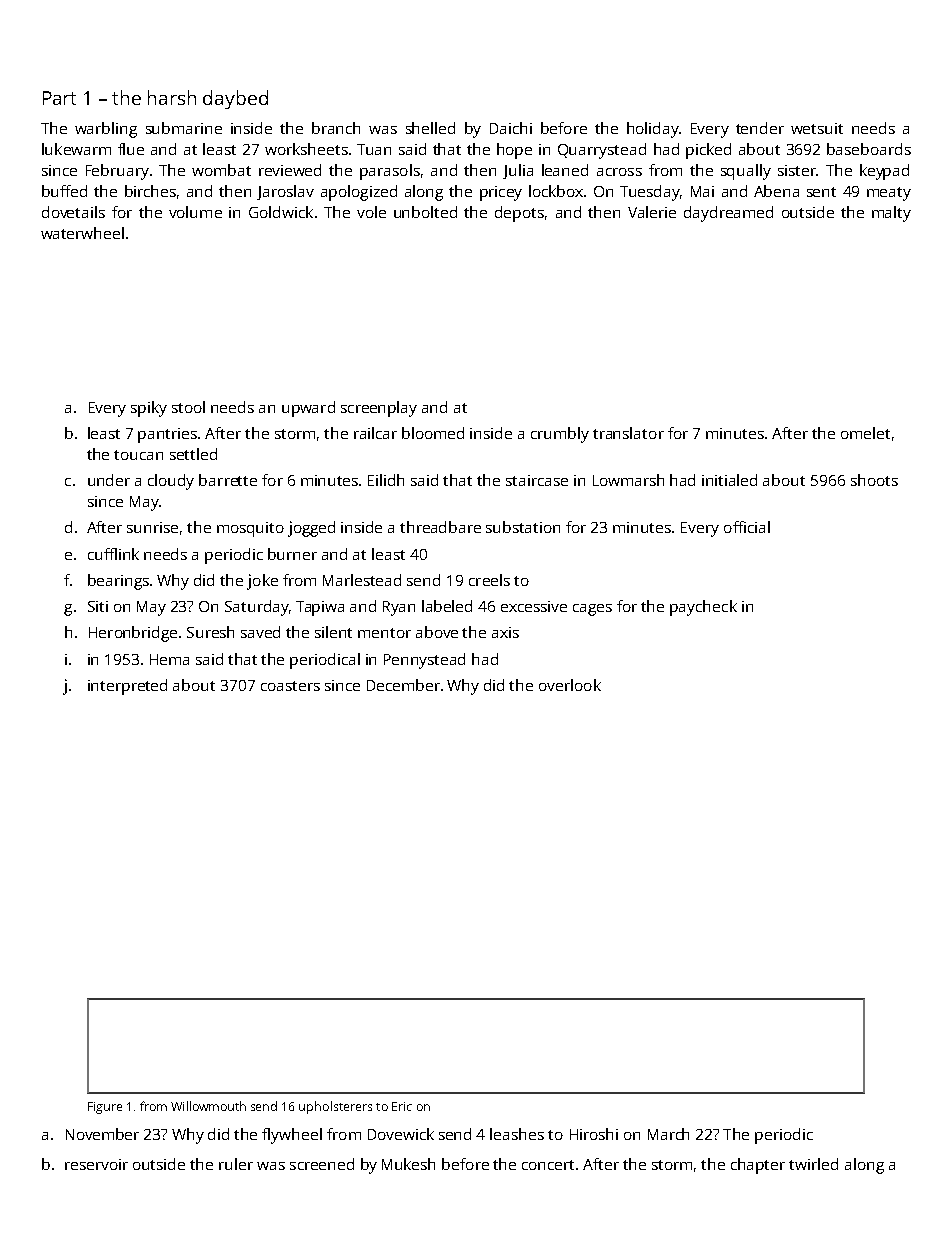  I want to click on branch, so click(336, 128).
